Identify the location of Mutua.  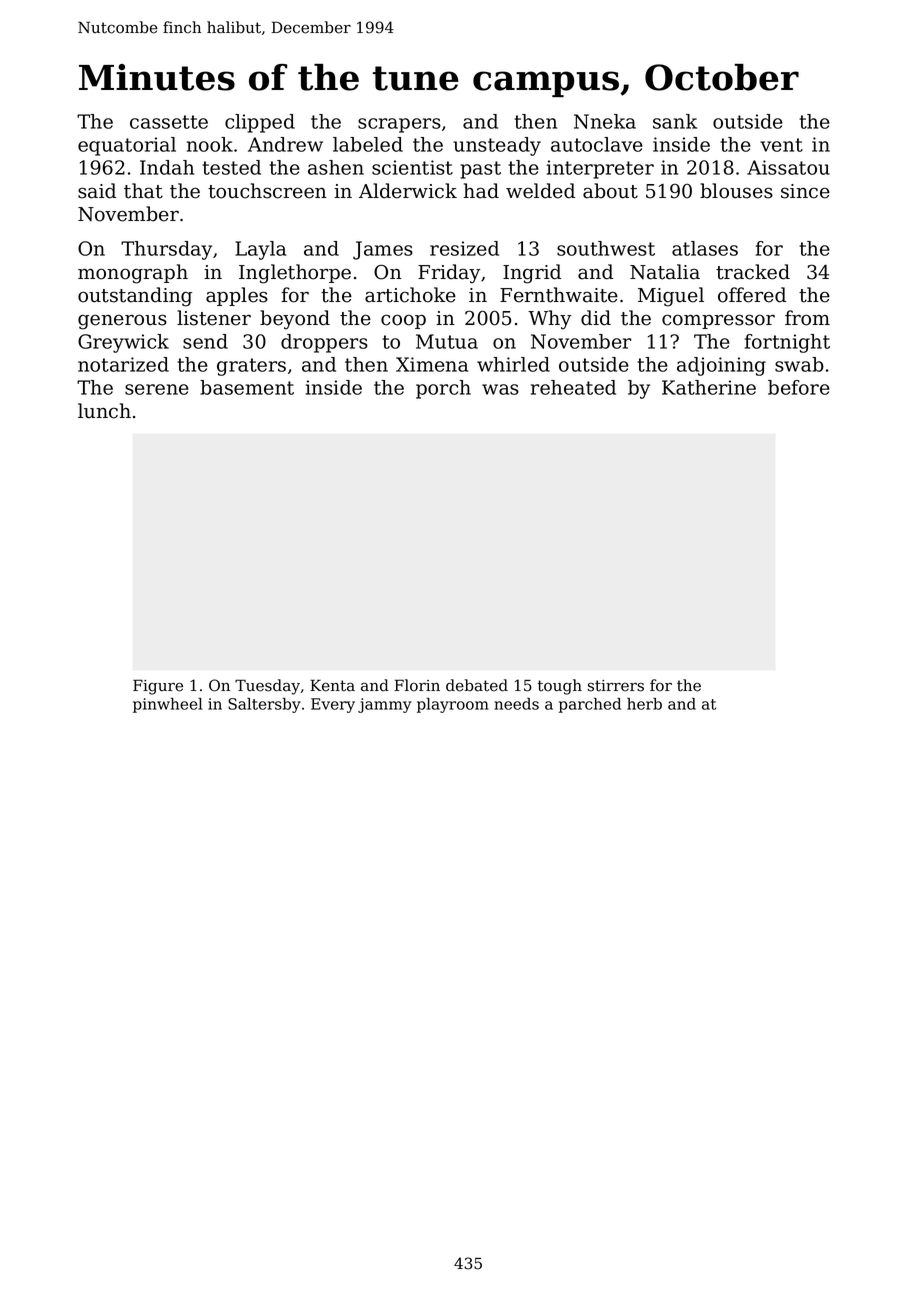
(447, 341).
